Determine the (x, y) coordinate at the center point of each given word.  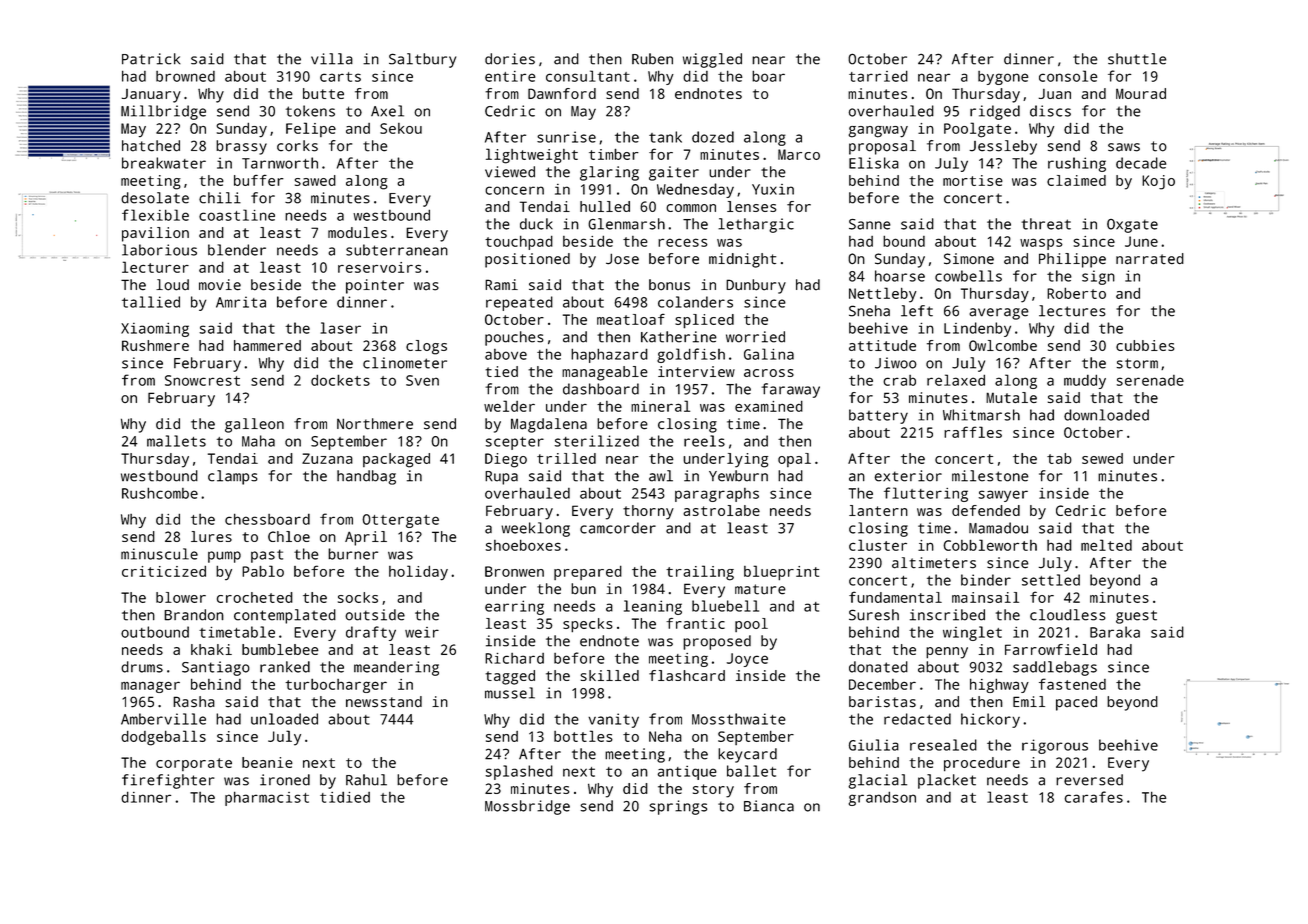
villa (332, 59)
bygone (1003, 78)
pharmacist (267, 798)
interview (696, 371)
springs (678, 807)
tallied (151, 302)
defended (986, 510)
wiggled (712, 60)
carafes (1093, 797)
